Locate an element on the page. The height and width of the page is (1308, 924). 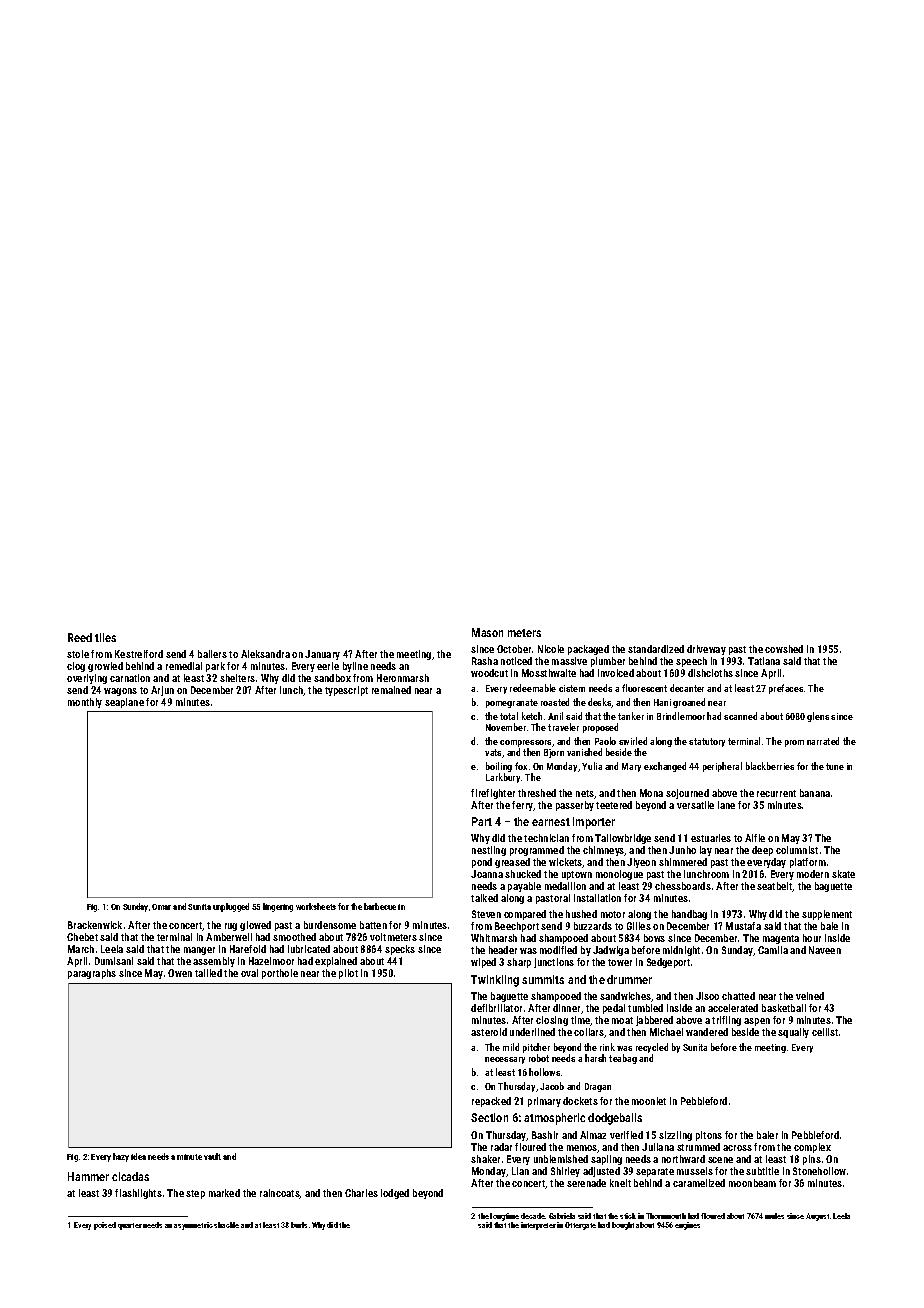
bows is located at coordinates (654, 938).
